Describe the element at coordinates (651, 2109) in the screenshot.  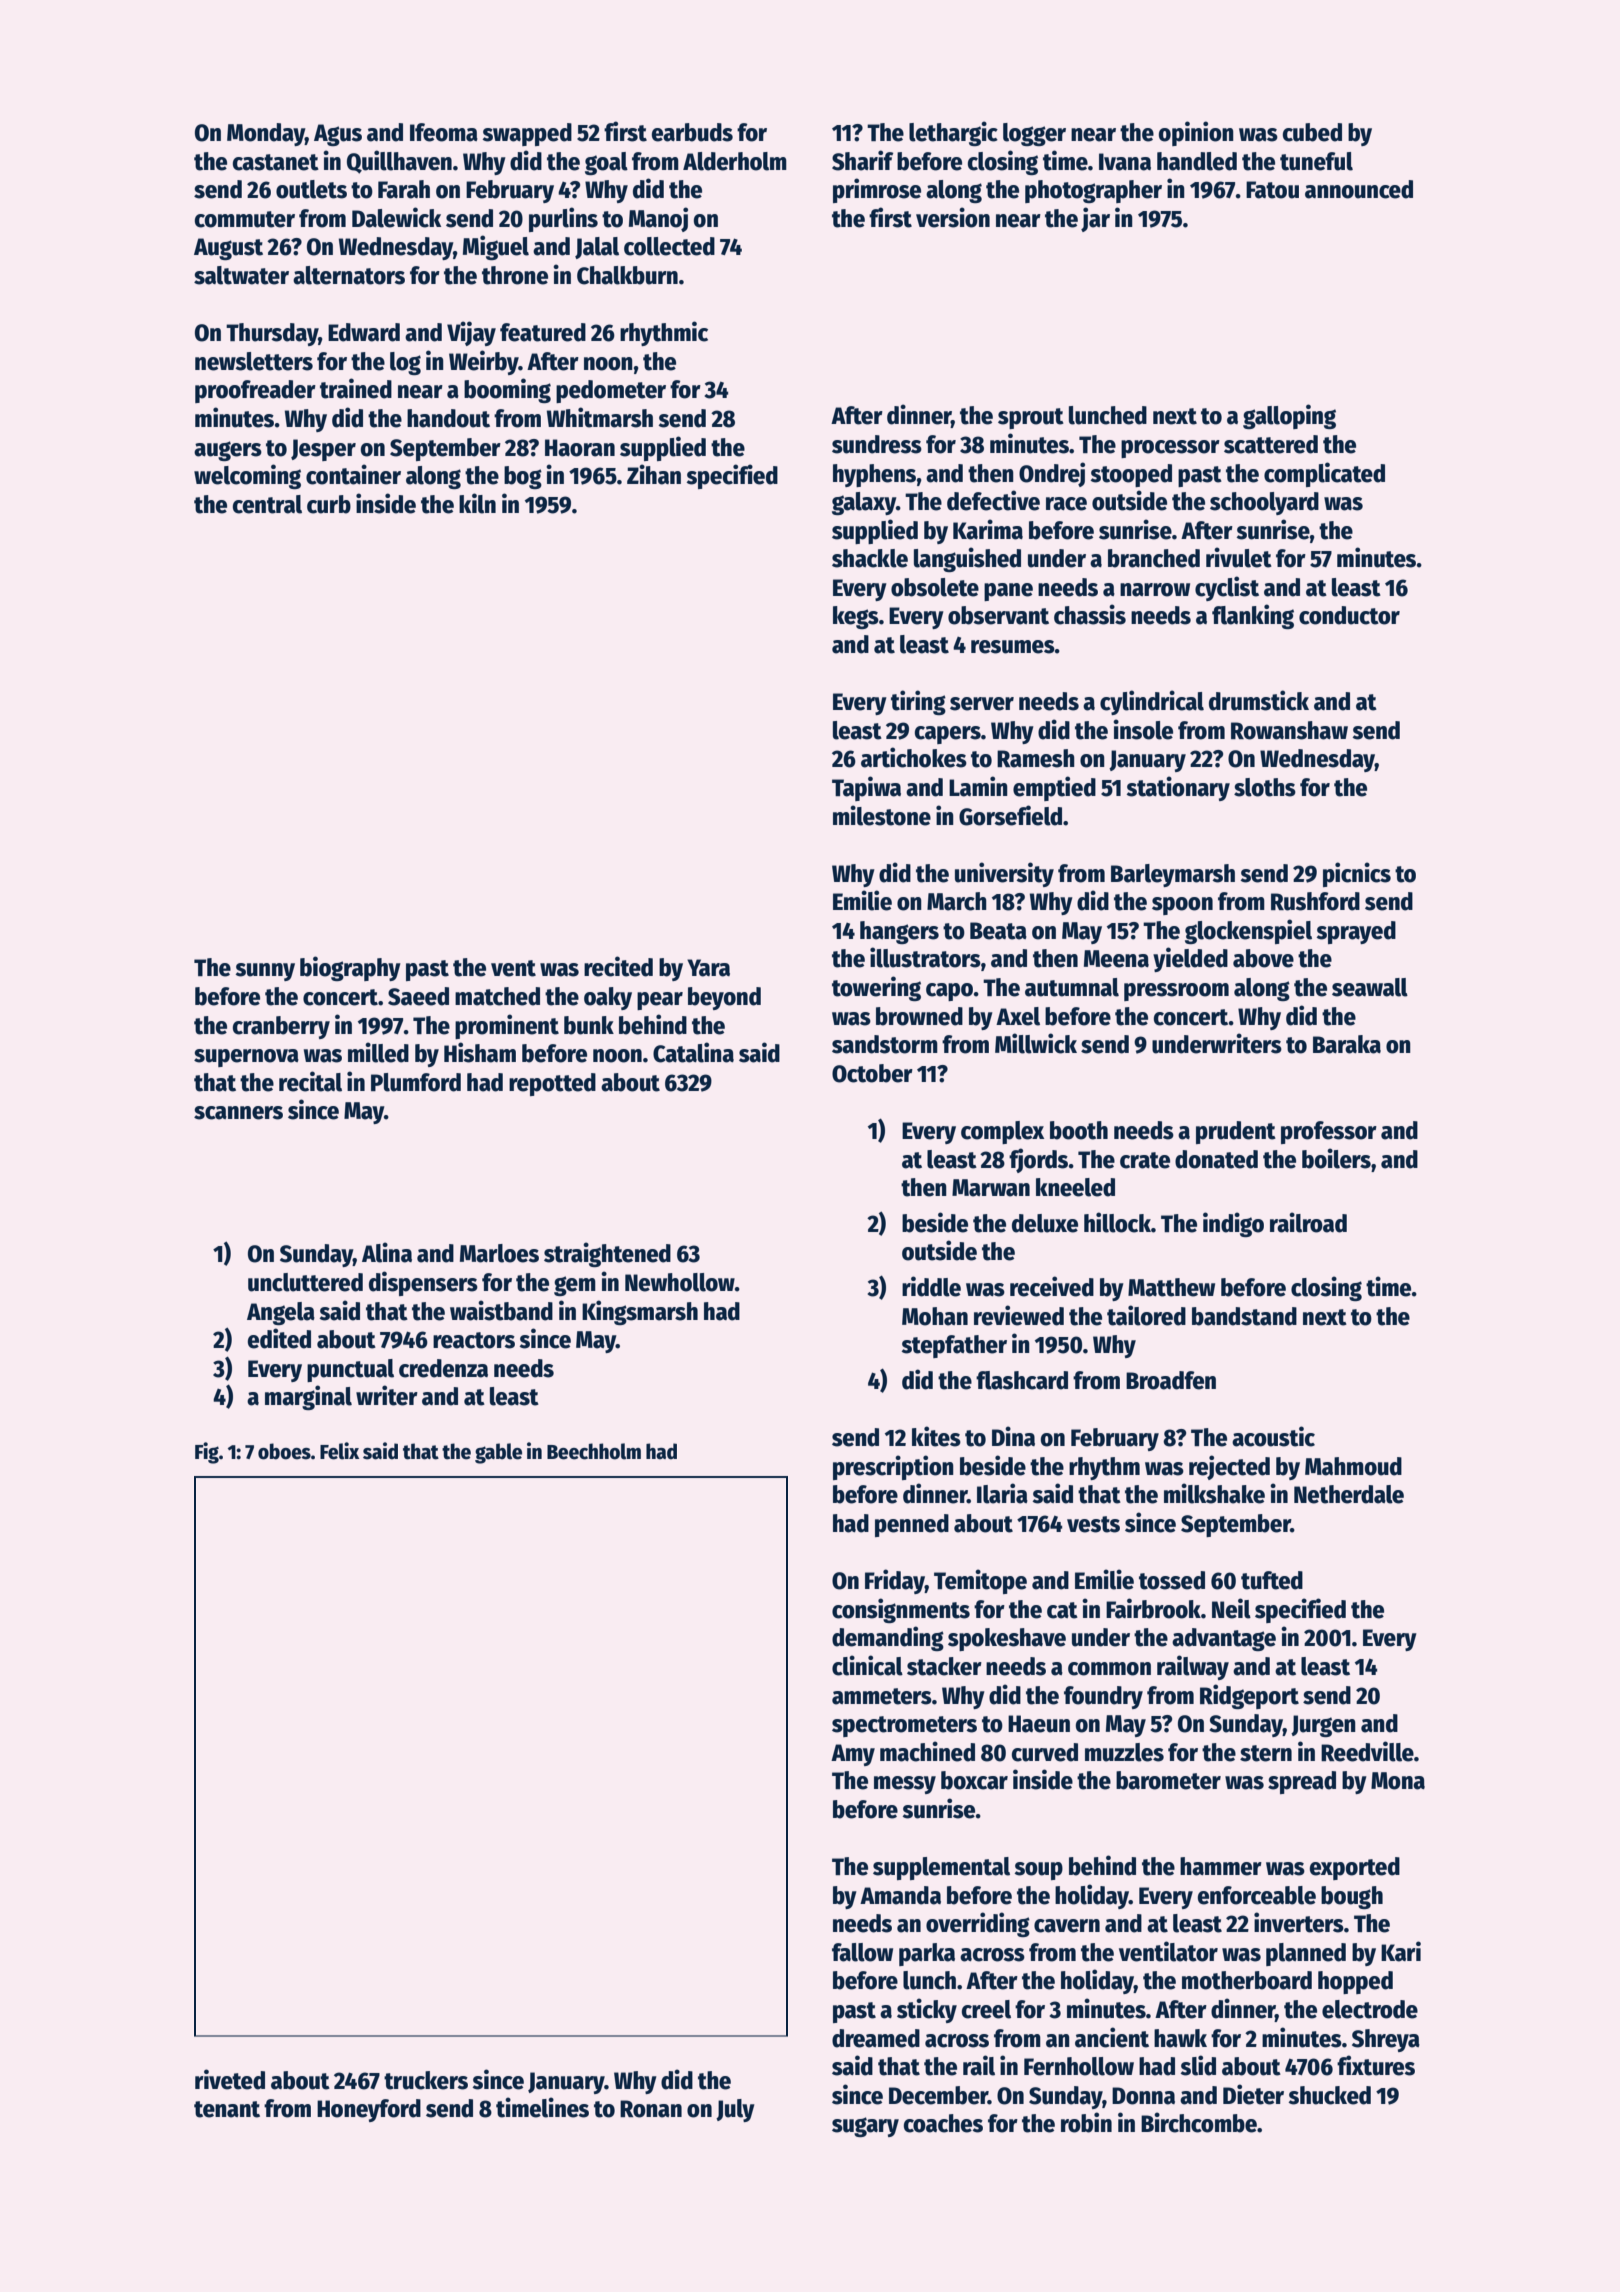
I see `Ronan` at that location.
